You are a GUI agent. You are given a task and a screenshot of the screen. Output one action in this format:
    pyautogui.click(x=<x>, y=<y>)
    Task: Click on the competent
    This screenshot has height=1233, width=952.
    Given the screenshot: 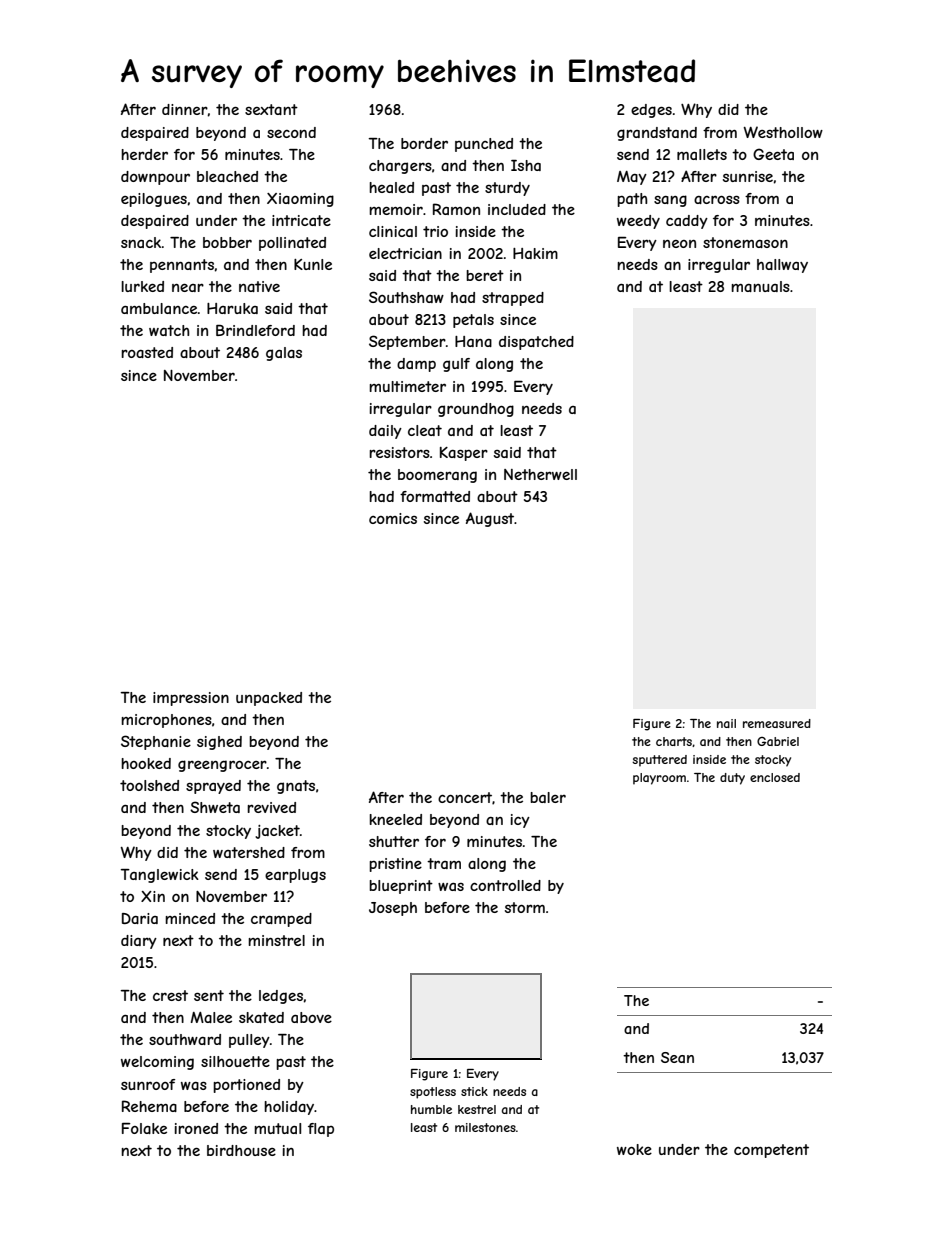 What is the action you would take?
    pyautogui.click(x=771, y=1151)
